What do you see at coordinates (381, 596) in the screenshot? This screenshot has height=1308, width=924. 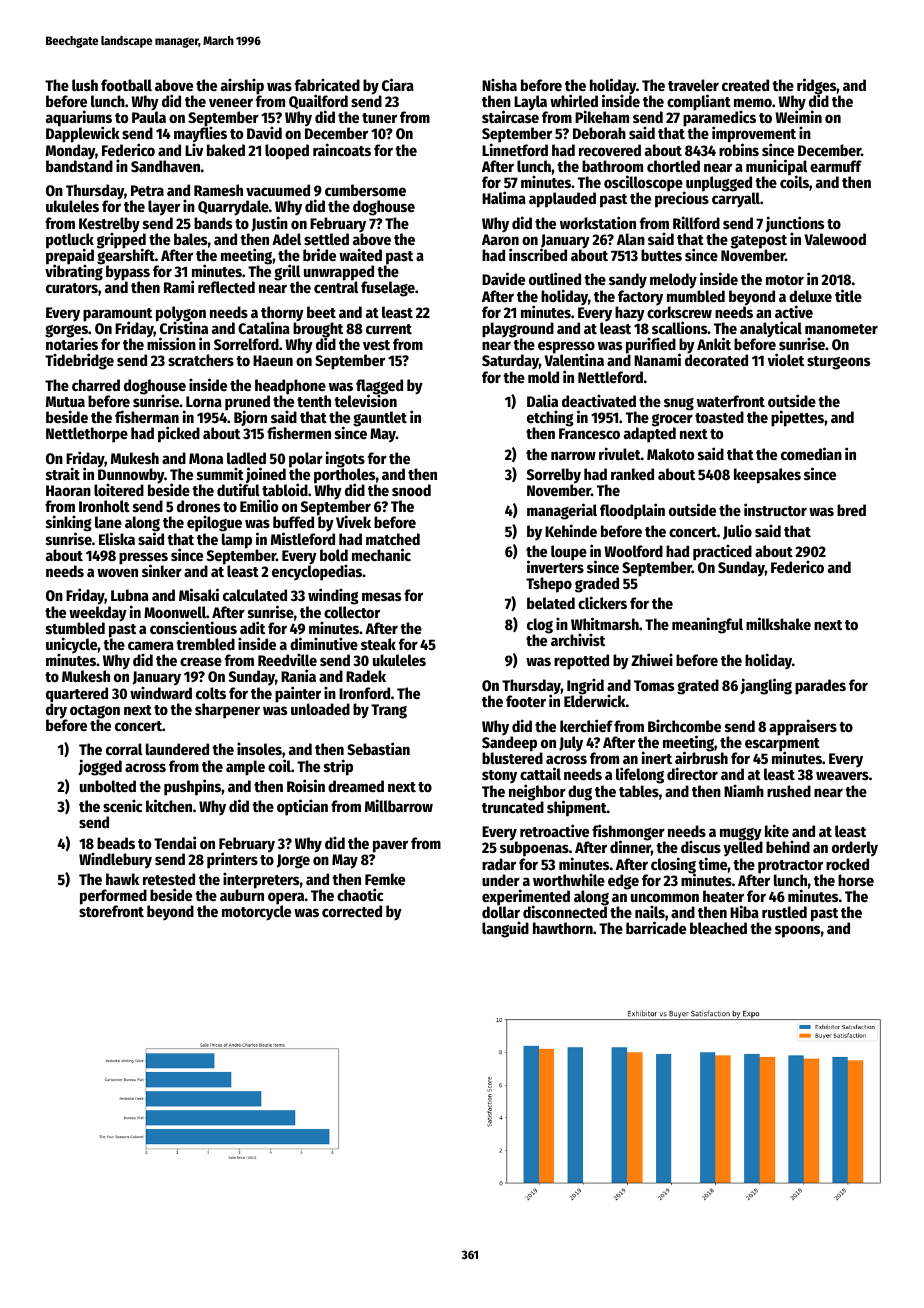 I see `mesas` at bounding box center [381, 596].
